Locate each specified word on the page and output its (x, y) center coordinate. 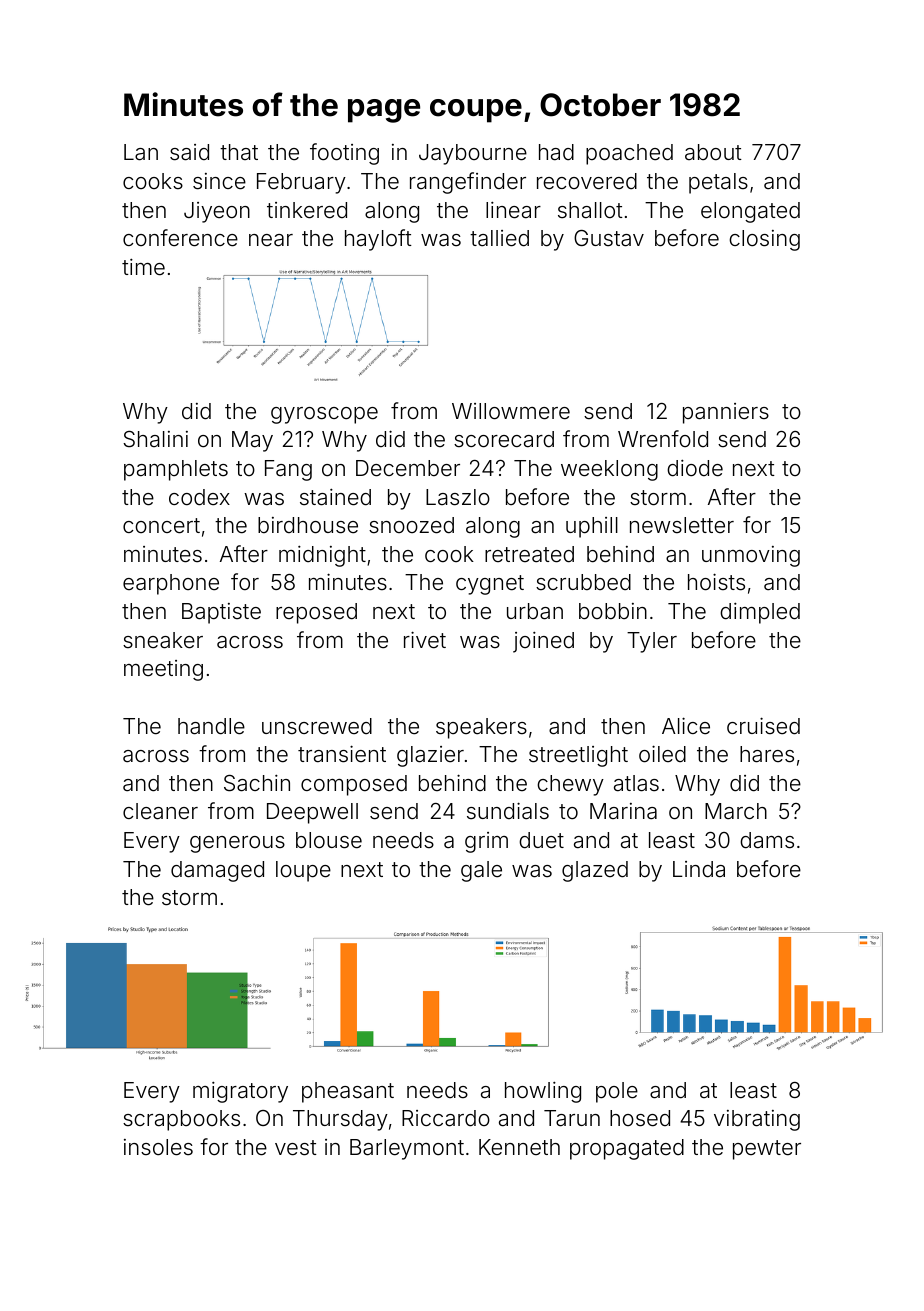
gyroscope (324, 415)
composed (354, 785)
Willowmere (511, 411)
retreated (529, 554)
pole (617, 1092)
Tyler (652, 642)
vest (296, 1148)
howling (543, 1092)
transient (342, 754)
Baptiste (221, 613)
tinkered (307, 210)
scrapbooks (181, 1120)
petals (718, 183)
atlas (636, 783)
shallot (590, 210)
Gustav (609, 238)
